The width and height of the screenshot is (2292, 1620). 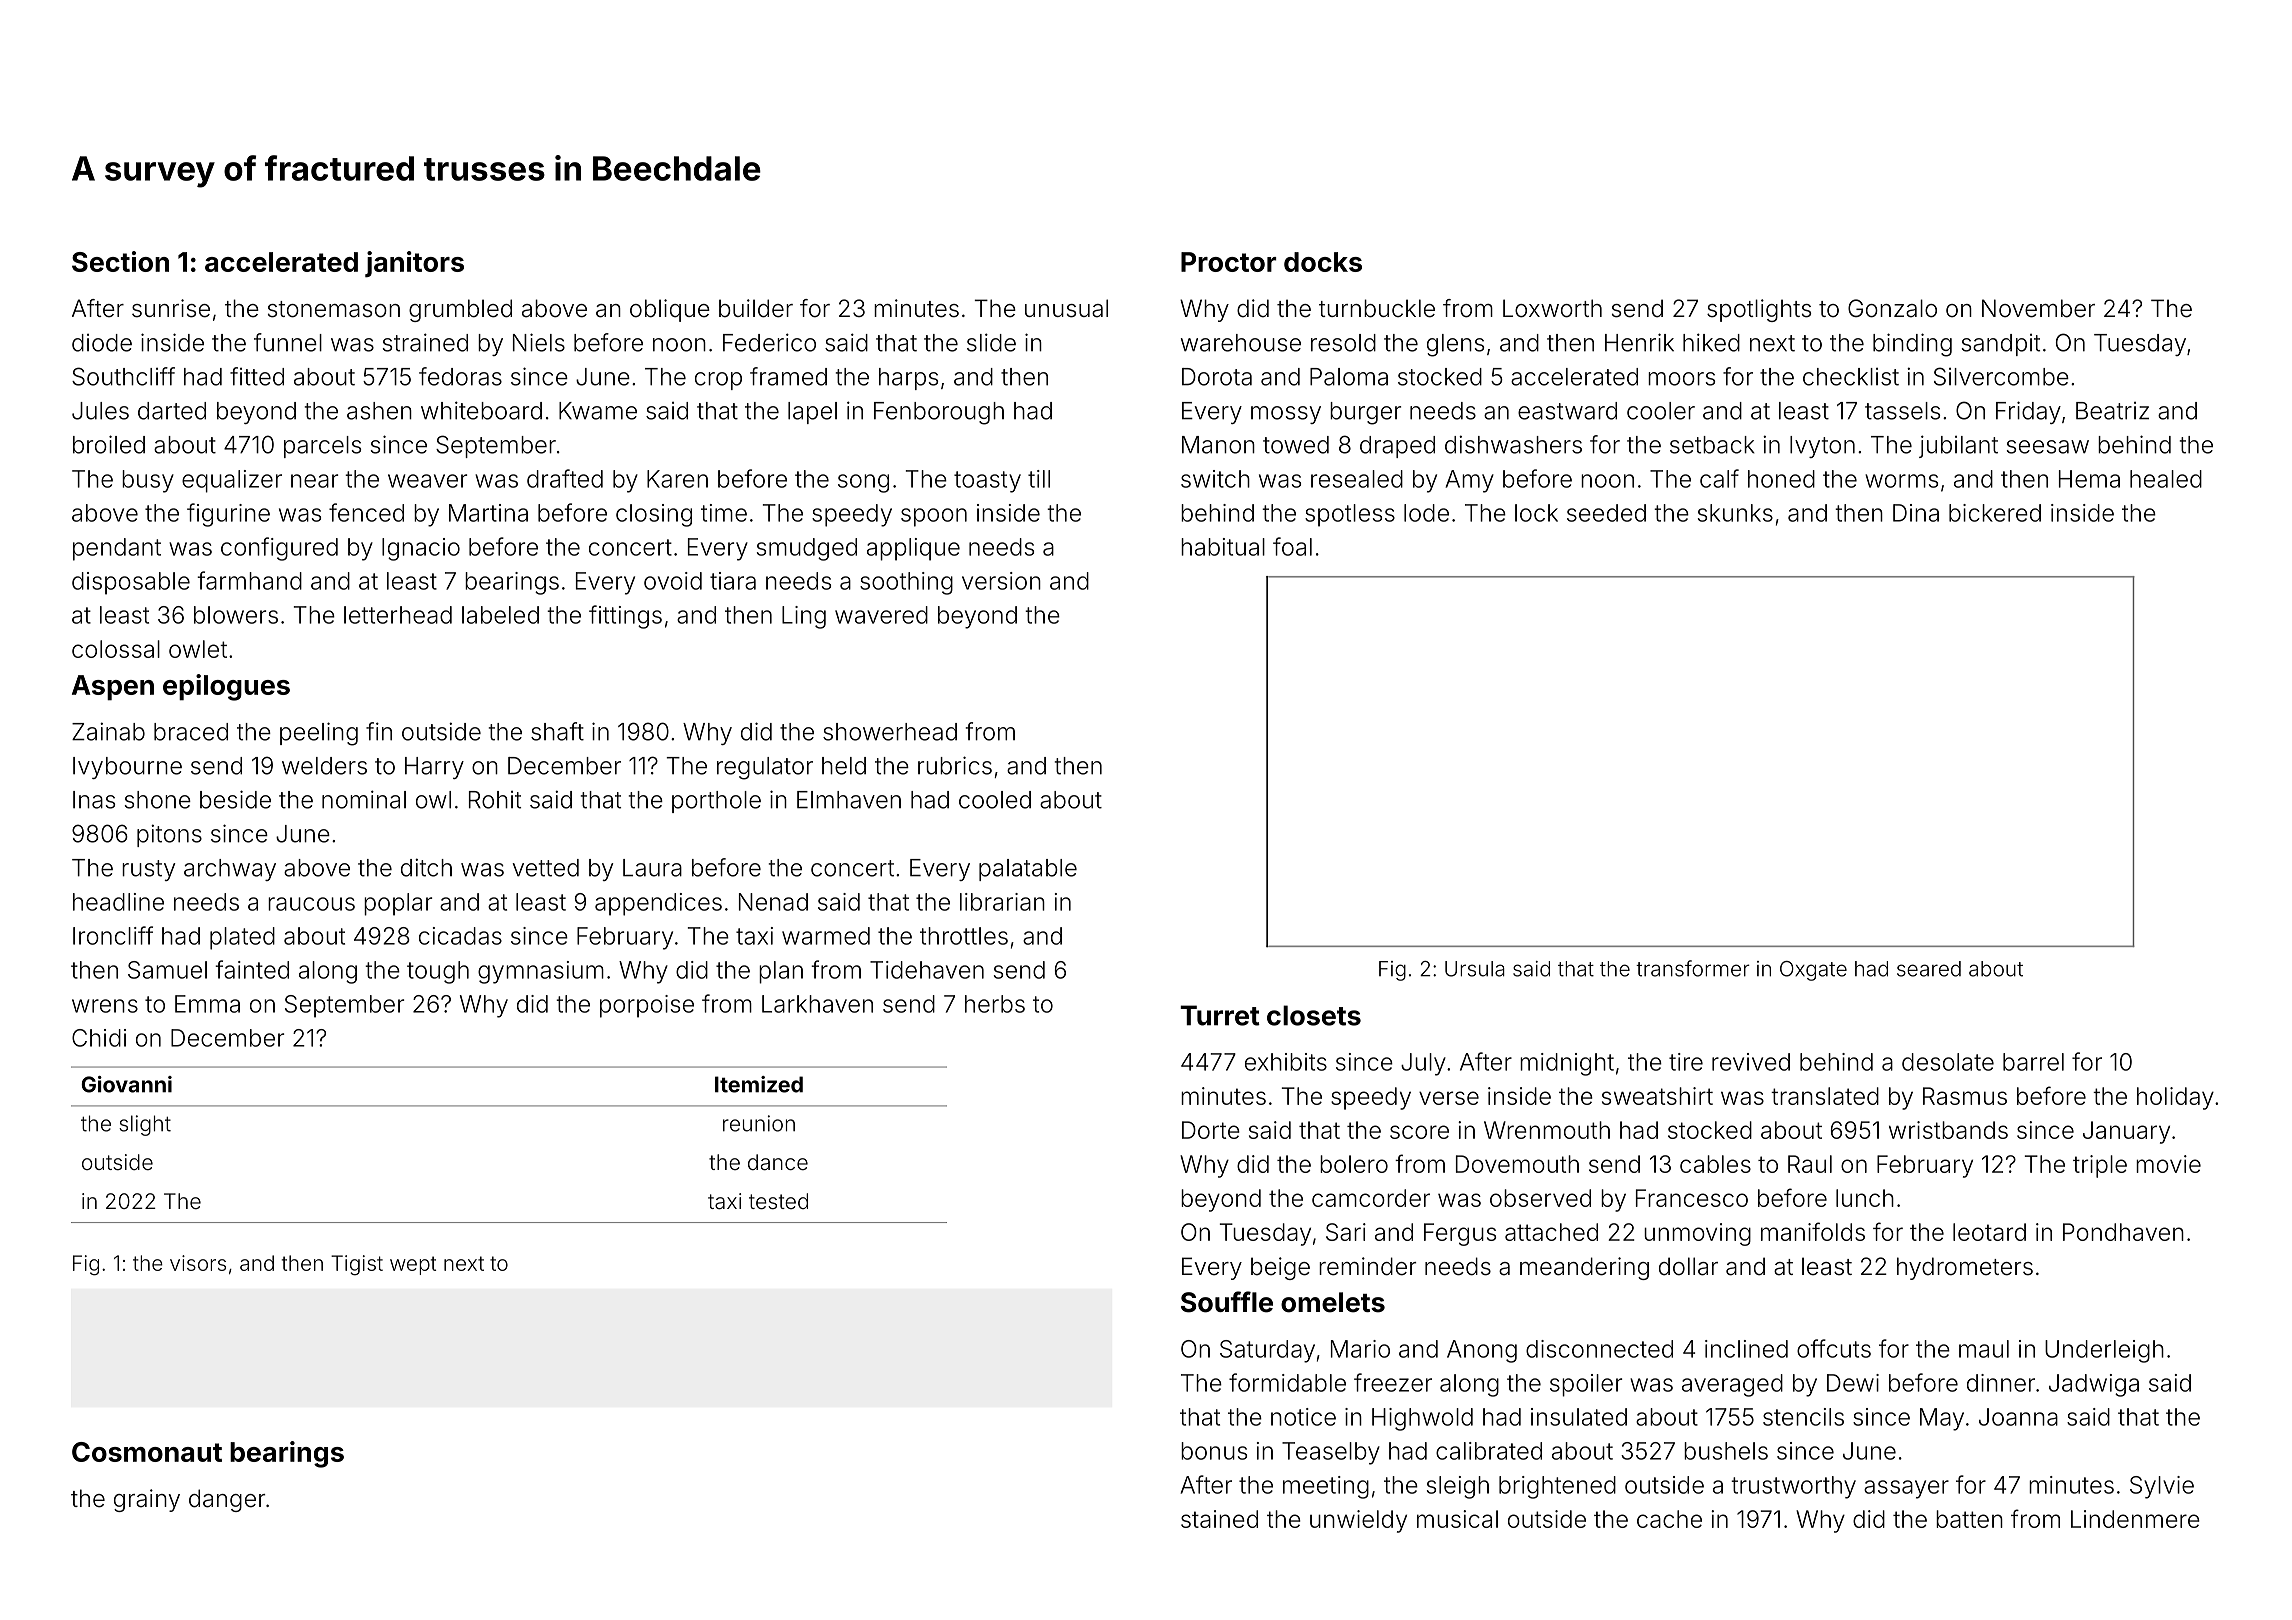 What do you see at coordinates (1735, 513) in the screenshot?
I see `skunks` at bounding box center [1735, 513].
